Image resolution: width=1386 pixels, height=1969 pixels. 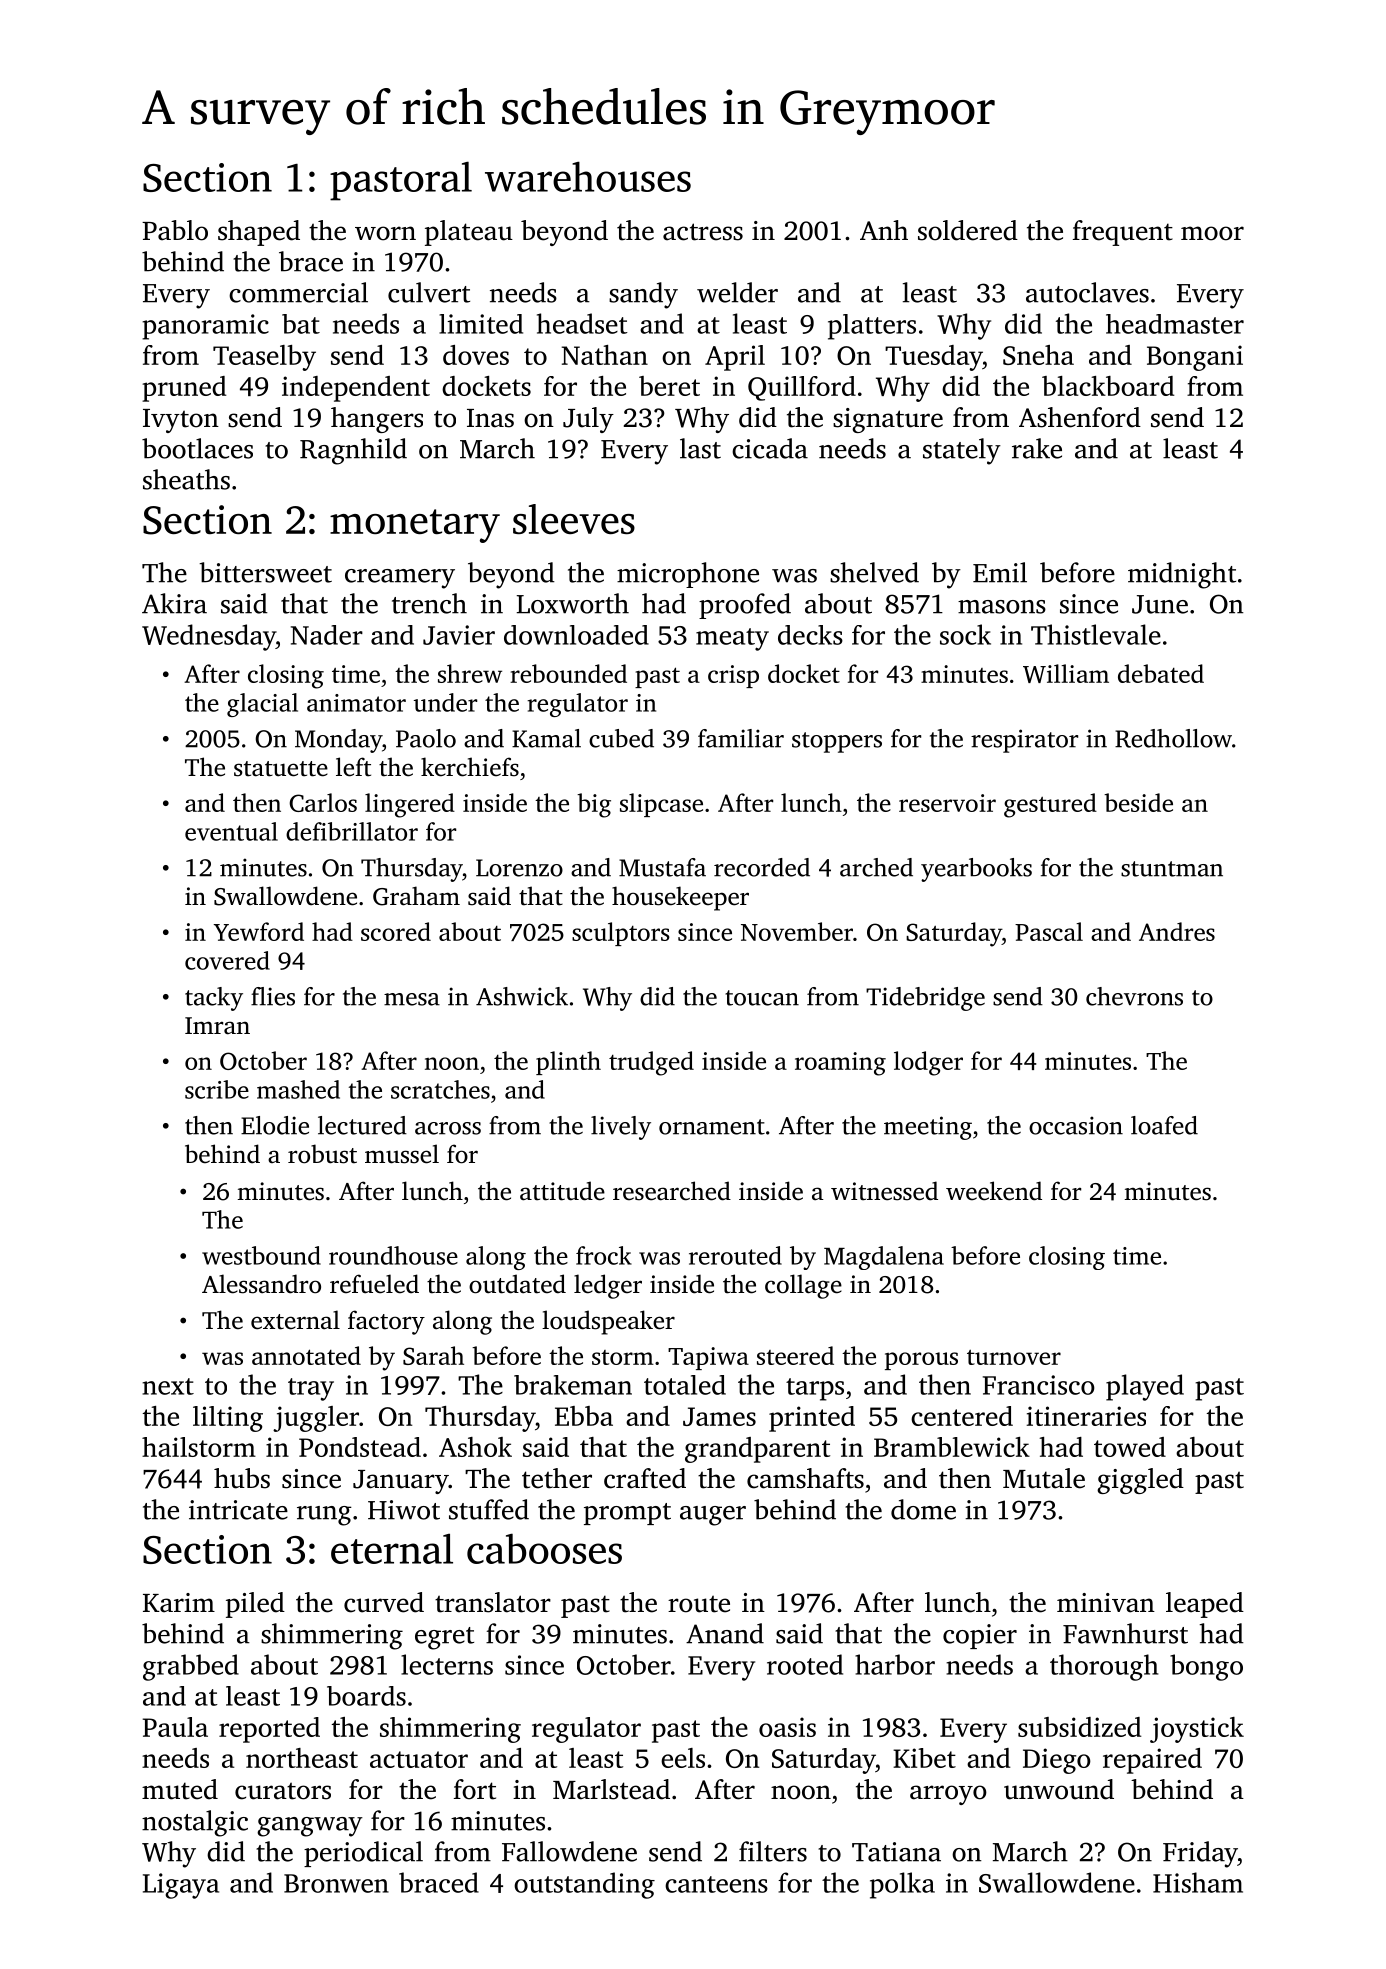 I want to click on played, so click(x=1145, y=1387).
